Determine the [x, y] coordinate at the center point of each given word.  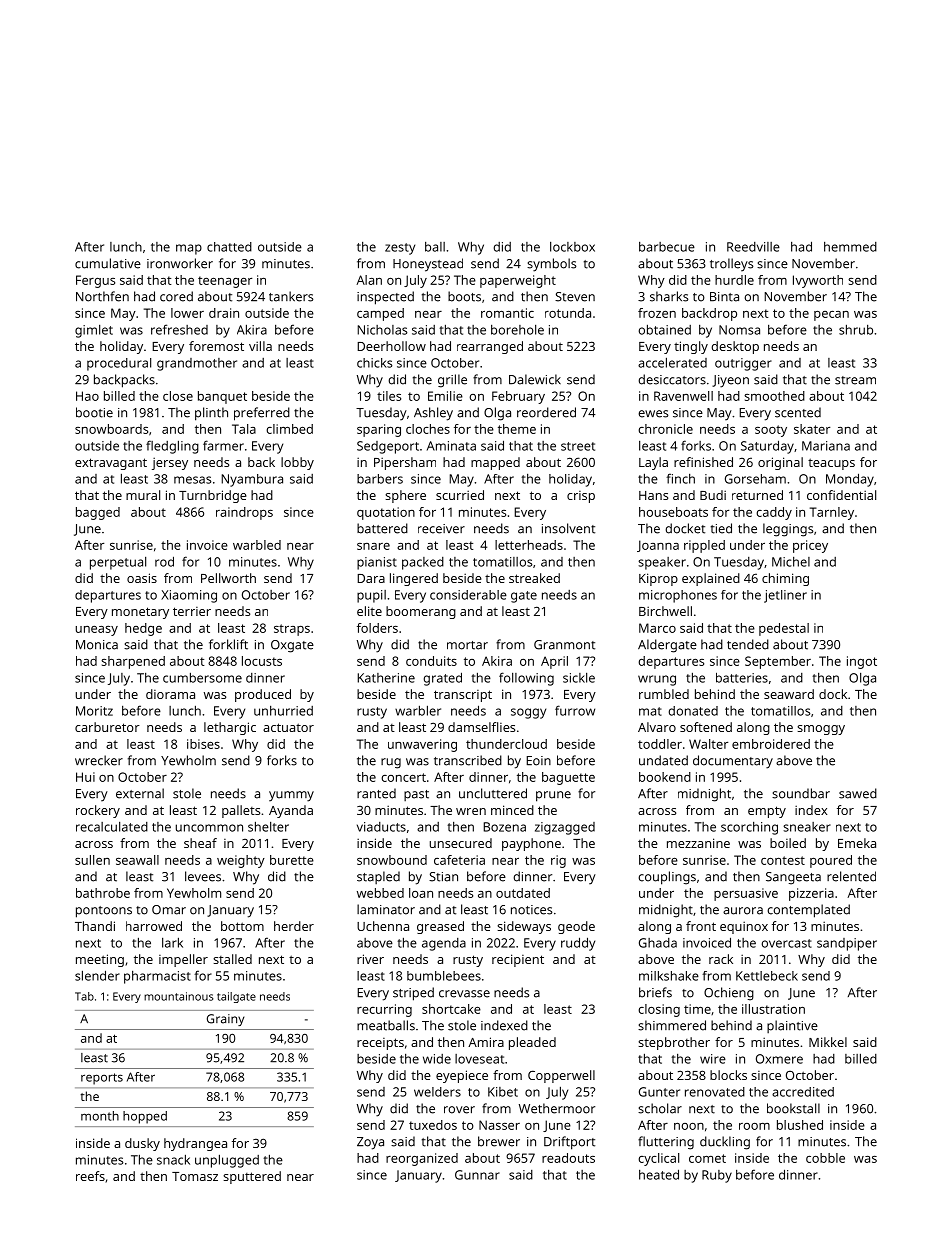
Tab [84, 996]
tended [748, 644]
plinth [211, 414]
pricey [810, 546]
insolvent [568, 528]
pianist [377, 563]
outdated [523, 893]
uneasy [97, 631]
